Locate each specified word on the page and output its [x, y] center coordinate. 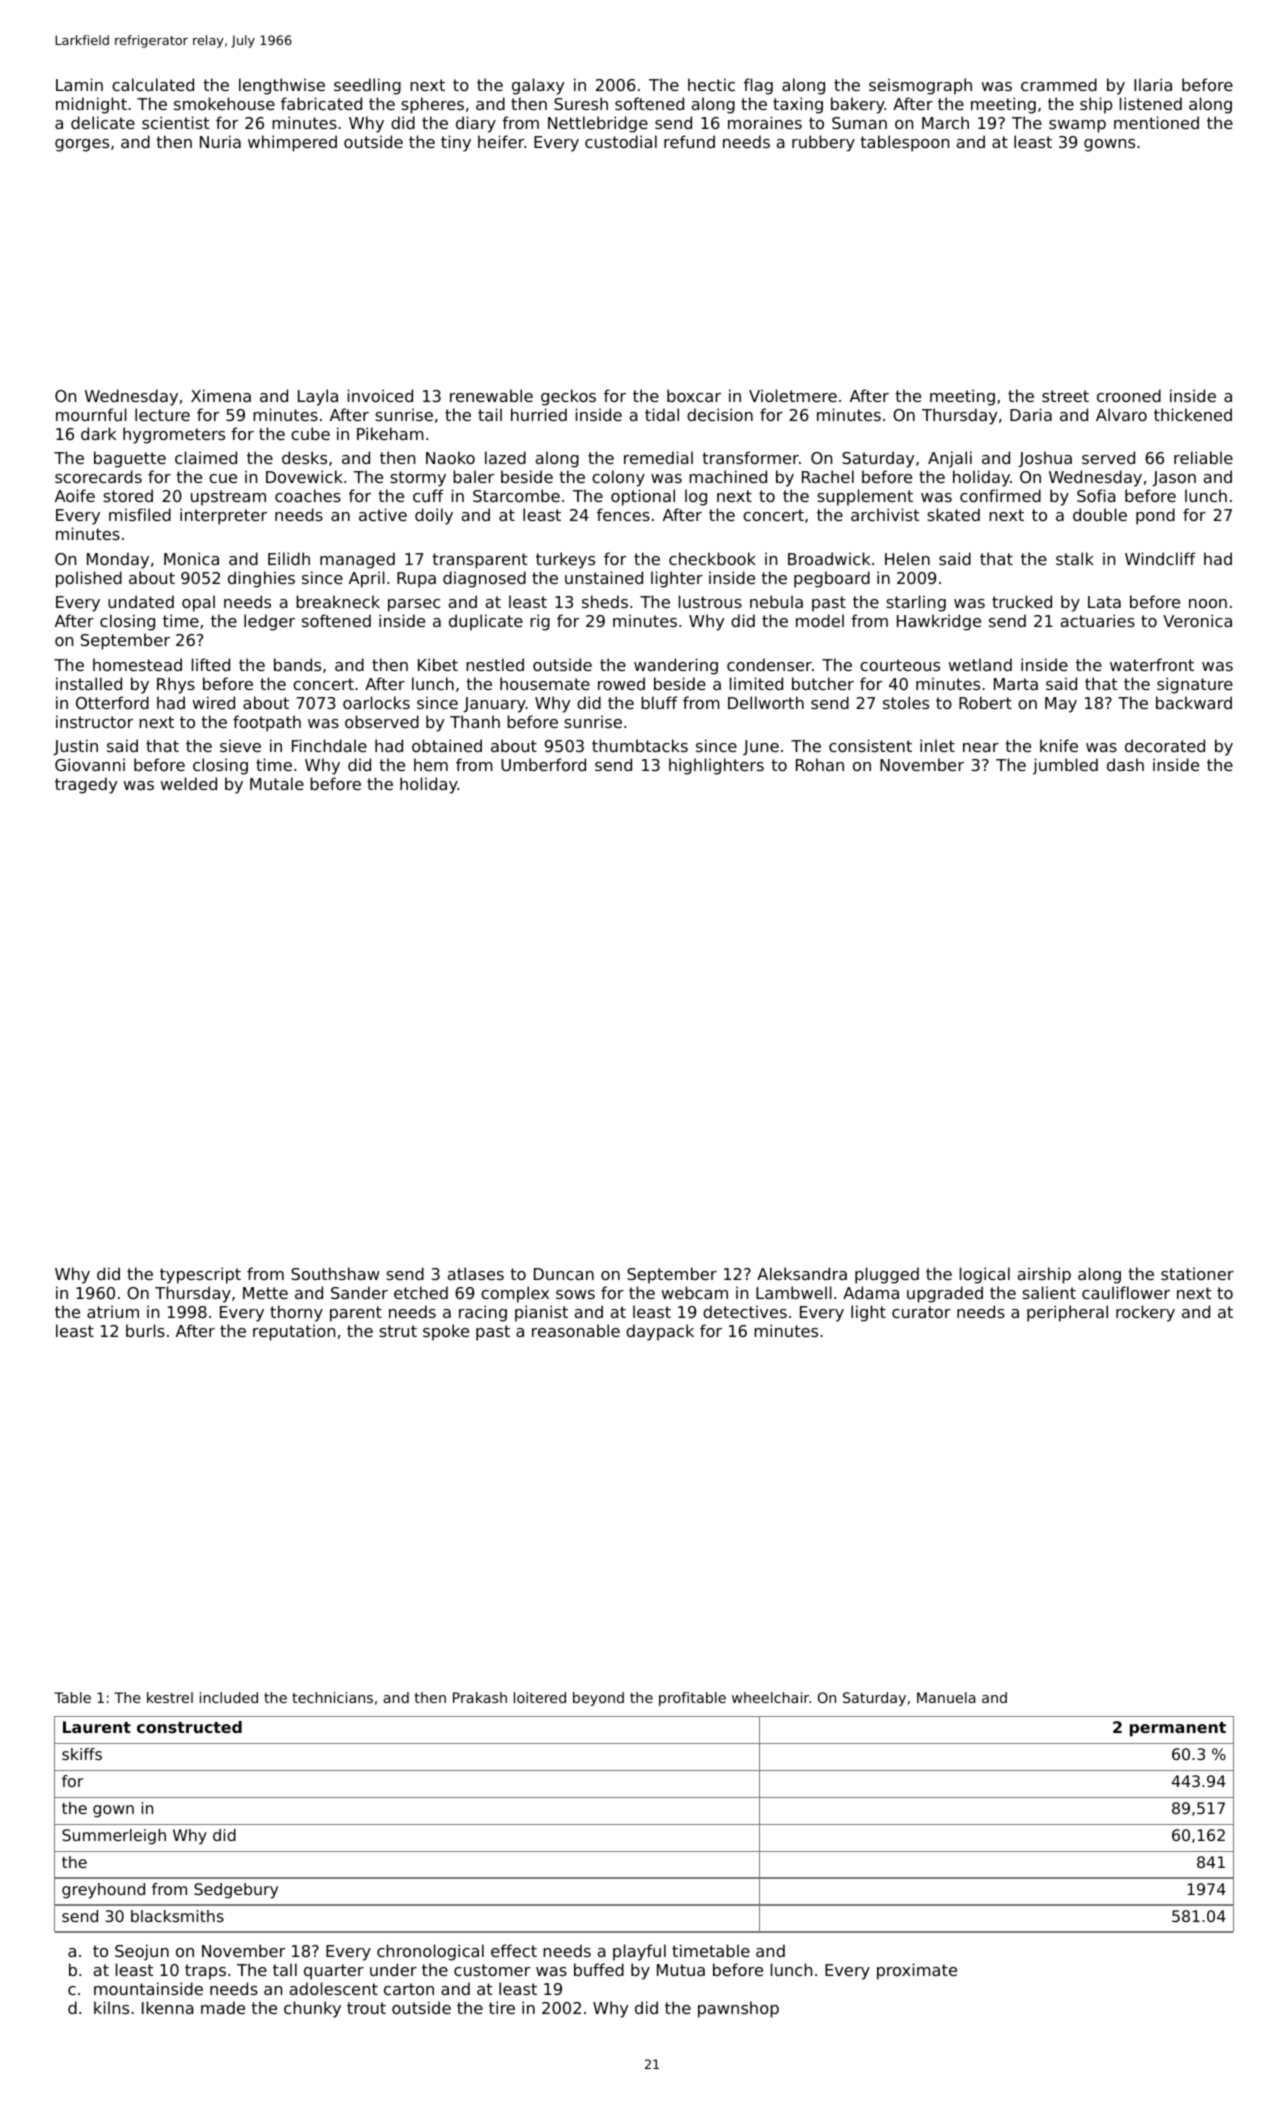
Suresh [581, 103]
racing [483, 1313]
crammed [1059, 84]
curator [921, 1312]
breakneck [338, 601]
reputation [294, 1332]
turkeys [565, 560]
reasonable [576, 1330]
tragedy [86, 785]
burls [145, 1330]
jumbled [1065, 766]
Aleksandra [802, 1273]
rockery [1145, 1313]
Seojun [142, 1952]
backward [1194, 702]
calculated [153, 84]
